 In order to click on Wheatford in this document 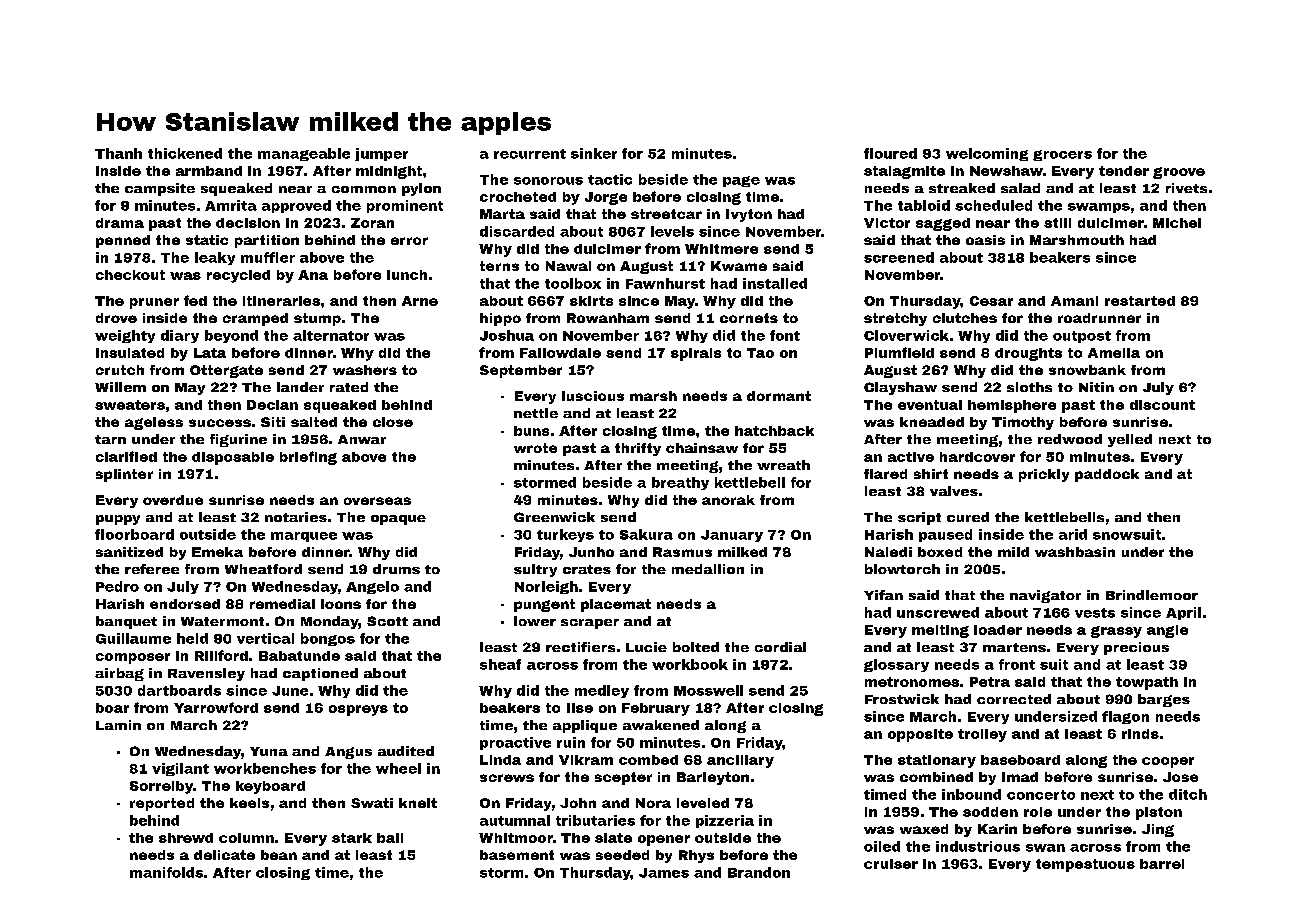, I will do `click(263, 569)`.
